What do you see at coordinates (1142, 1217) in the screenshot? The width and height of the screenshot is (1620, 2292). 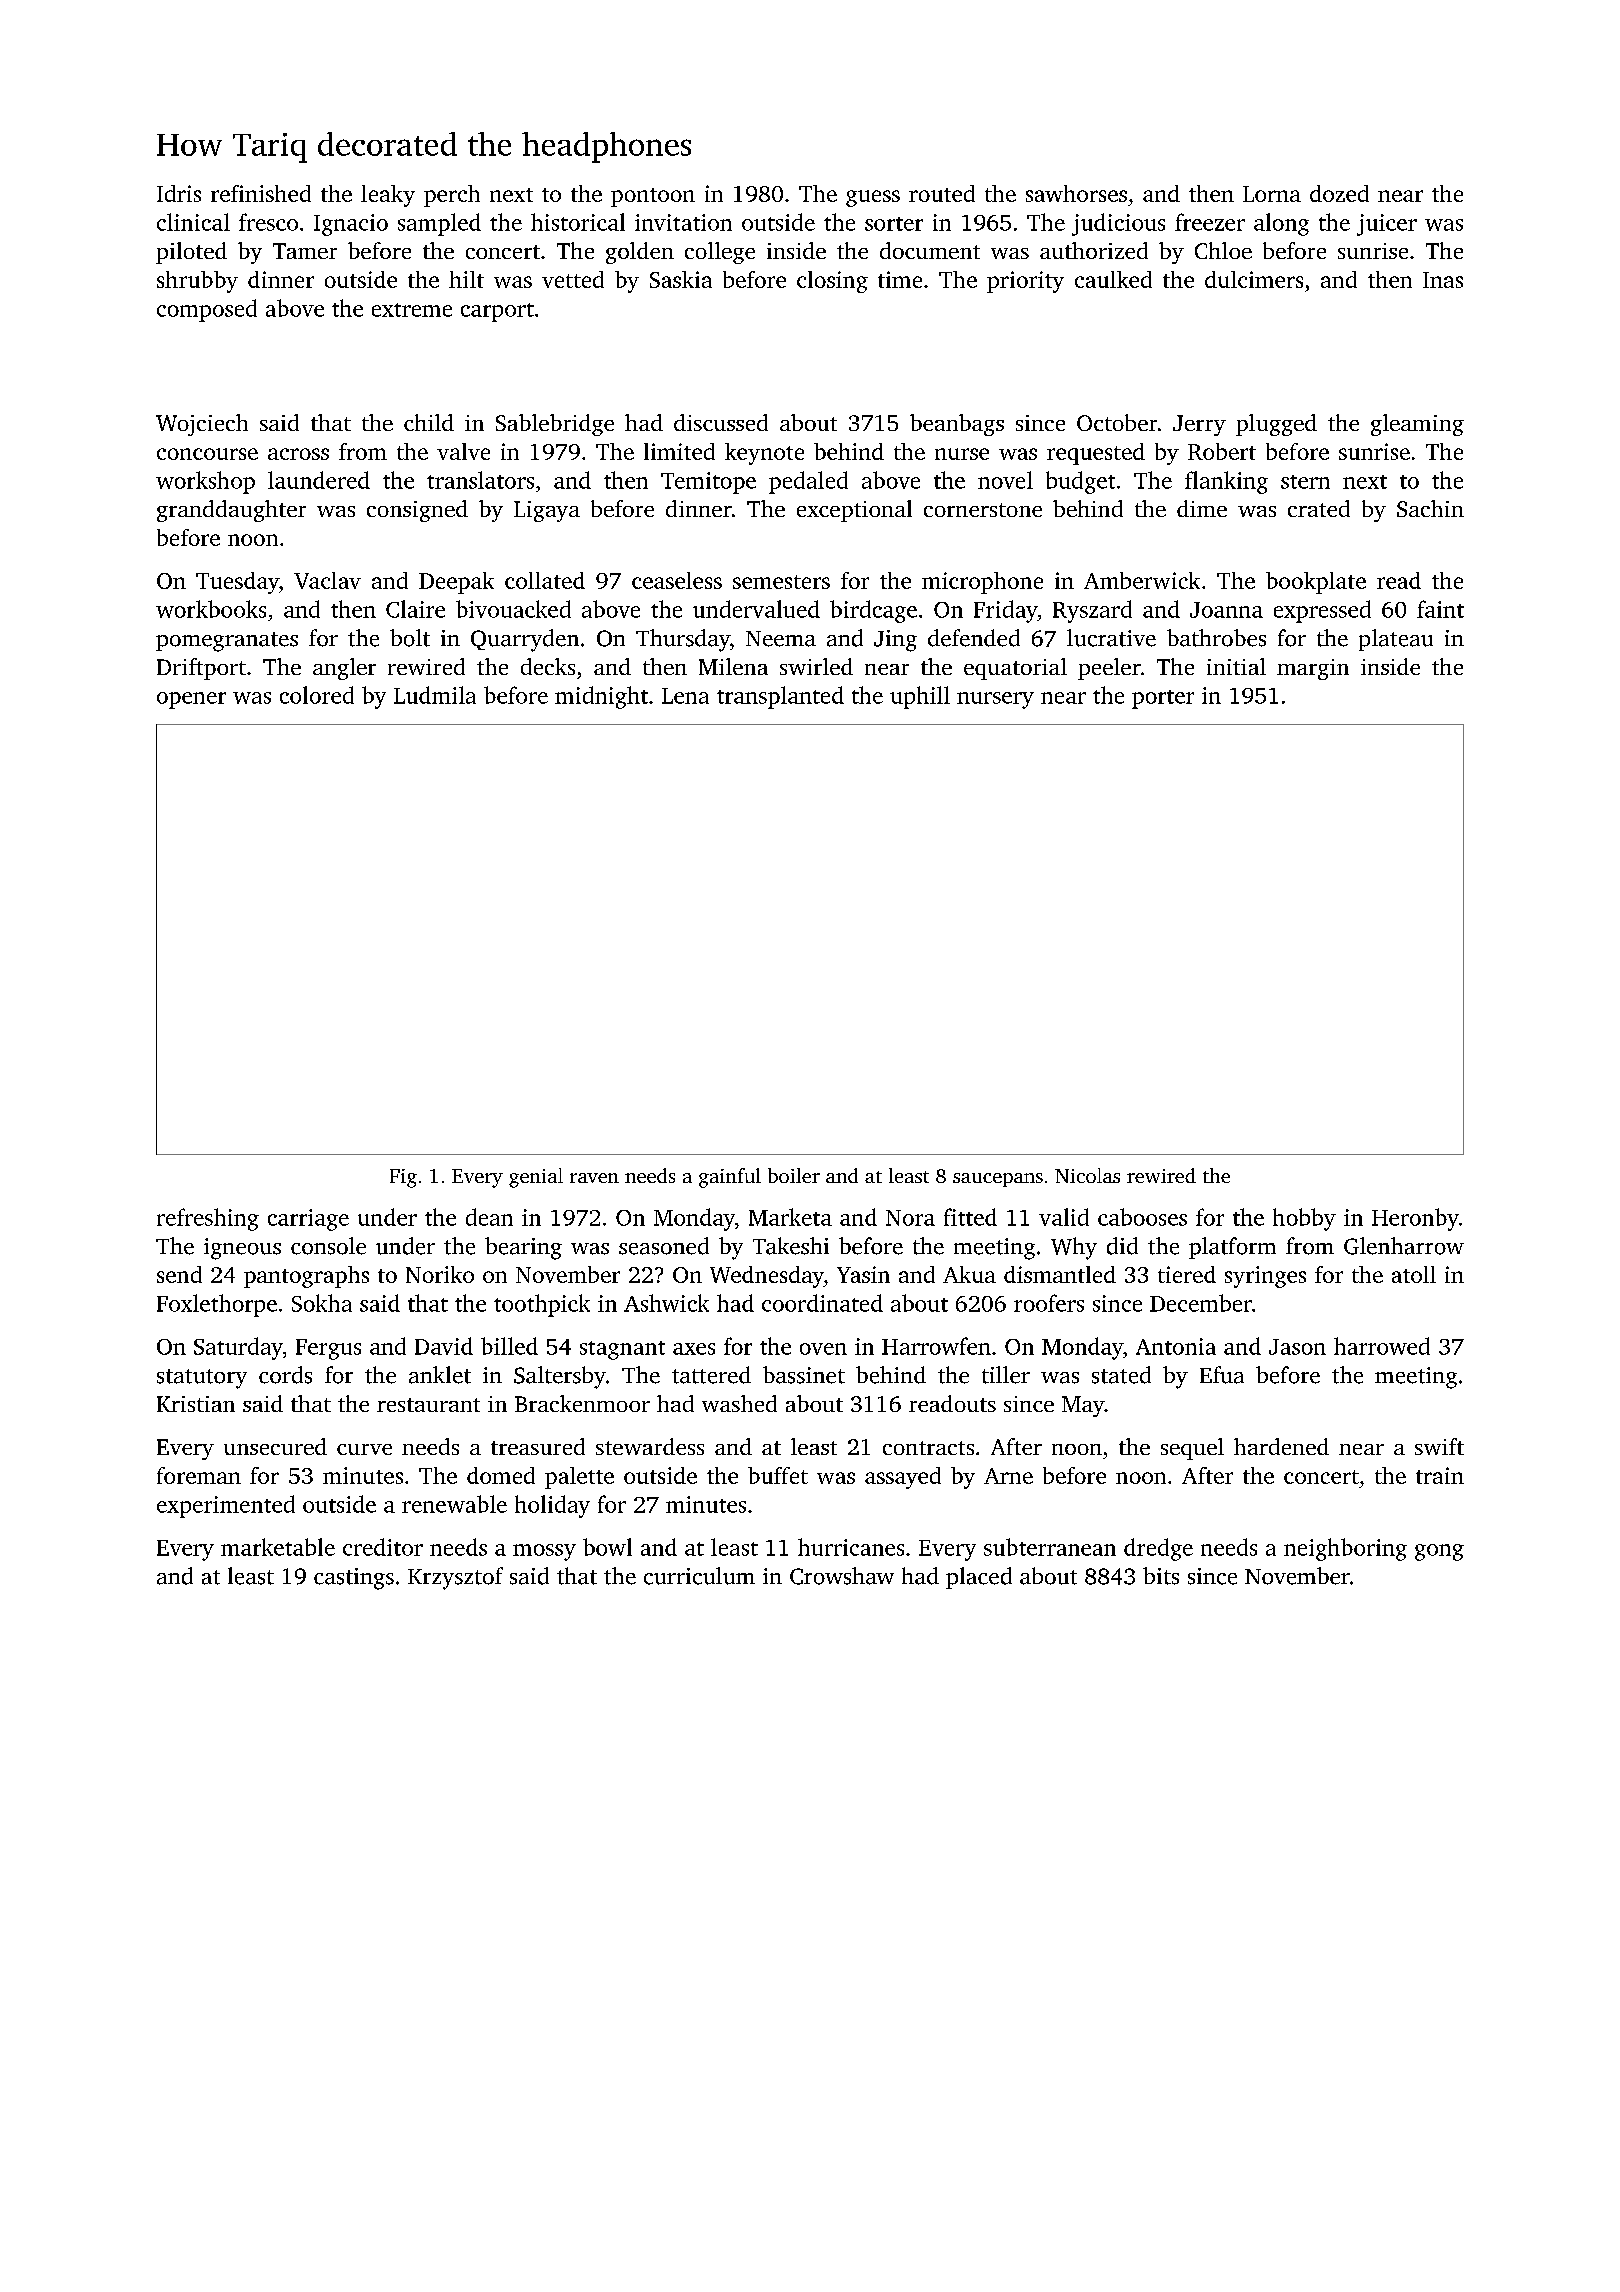 I see `cabooses` at bounding box center [1142, 1217].
